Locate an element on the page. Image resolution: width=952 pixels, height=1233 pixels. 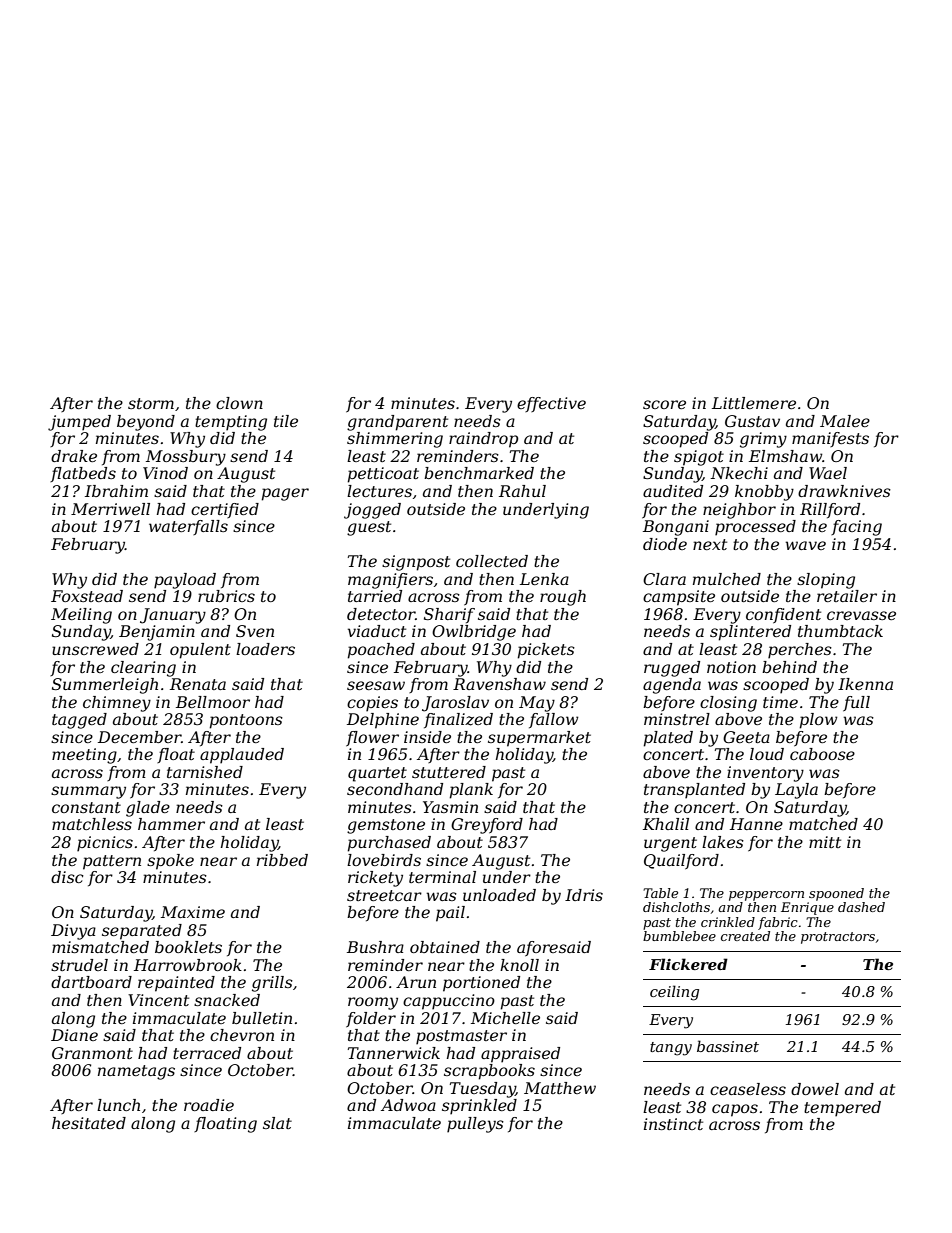
effective is located at coordinates (551, 404).
